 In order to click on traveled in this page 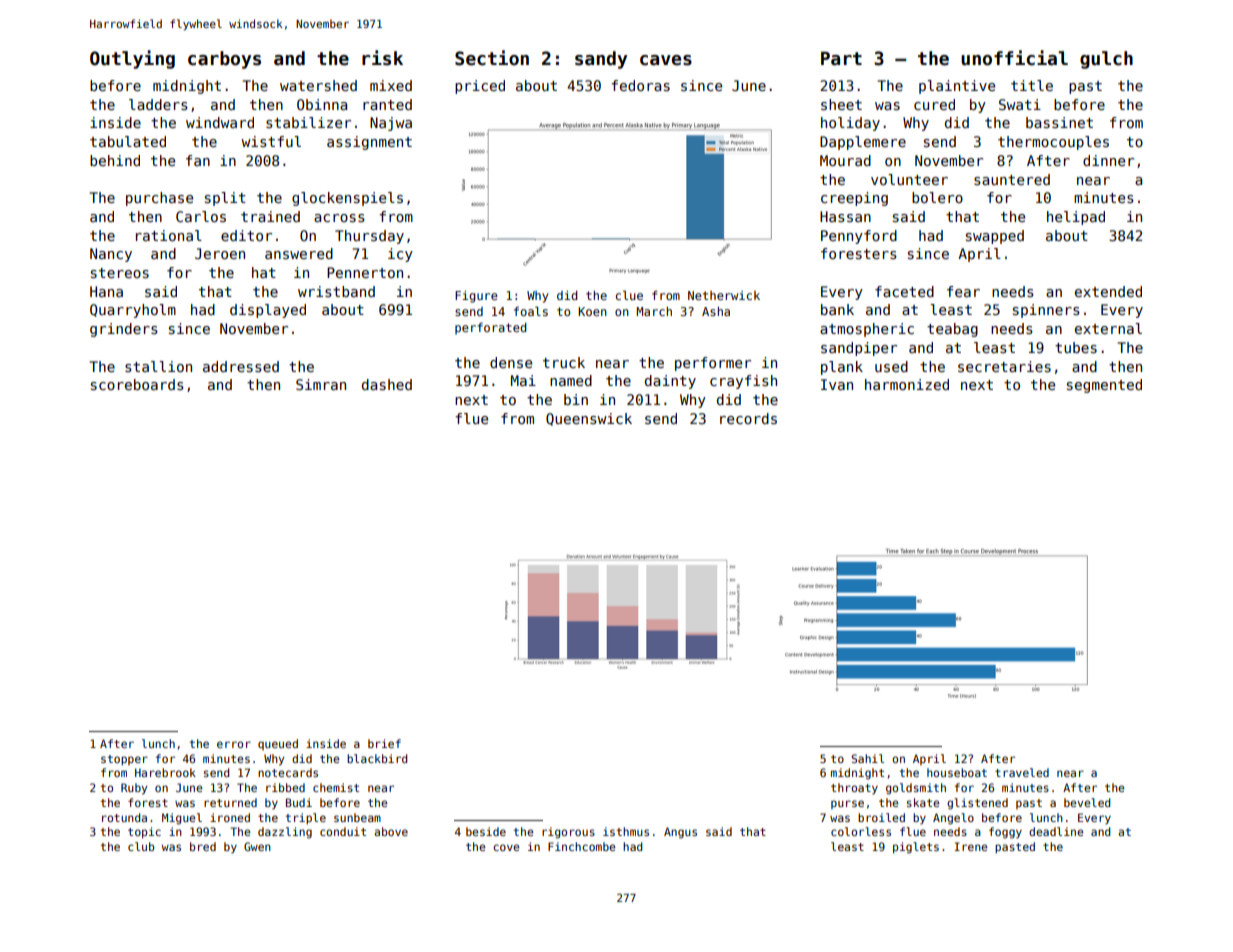, I will do `click(1022, 772)`.
